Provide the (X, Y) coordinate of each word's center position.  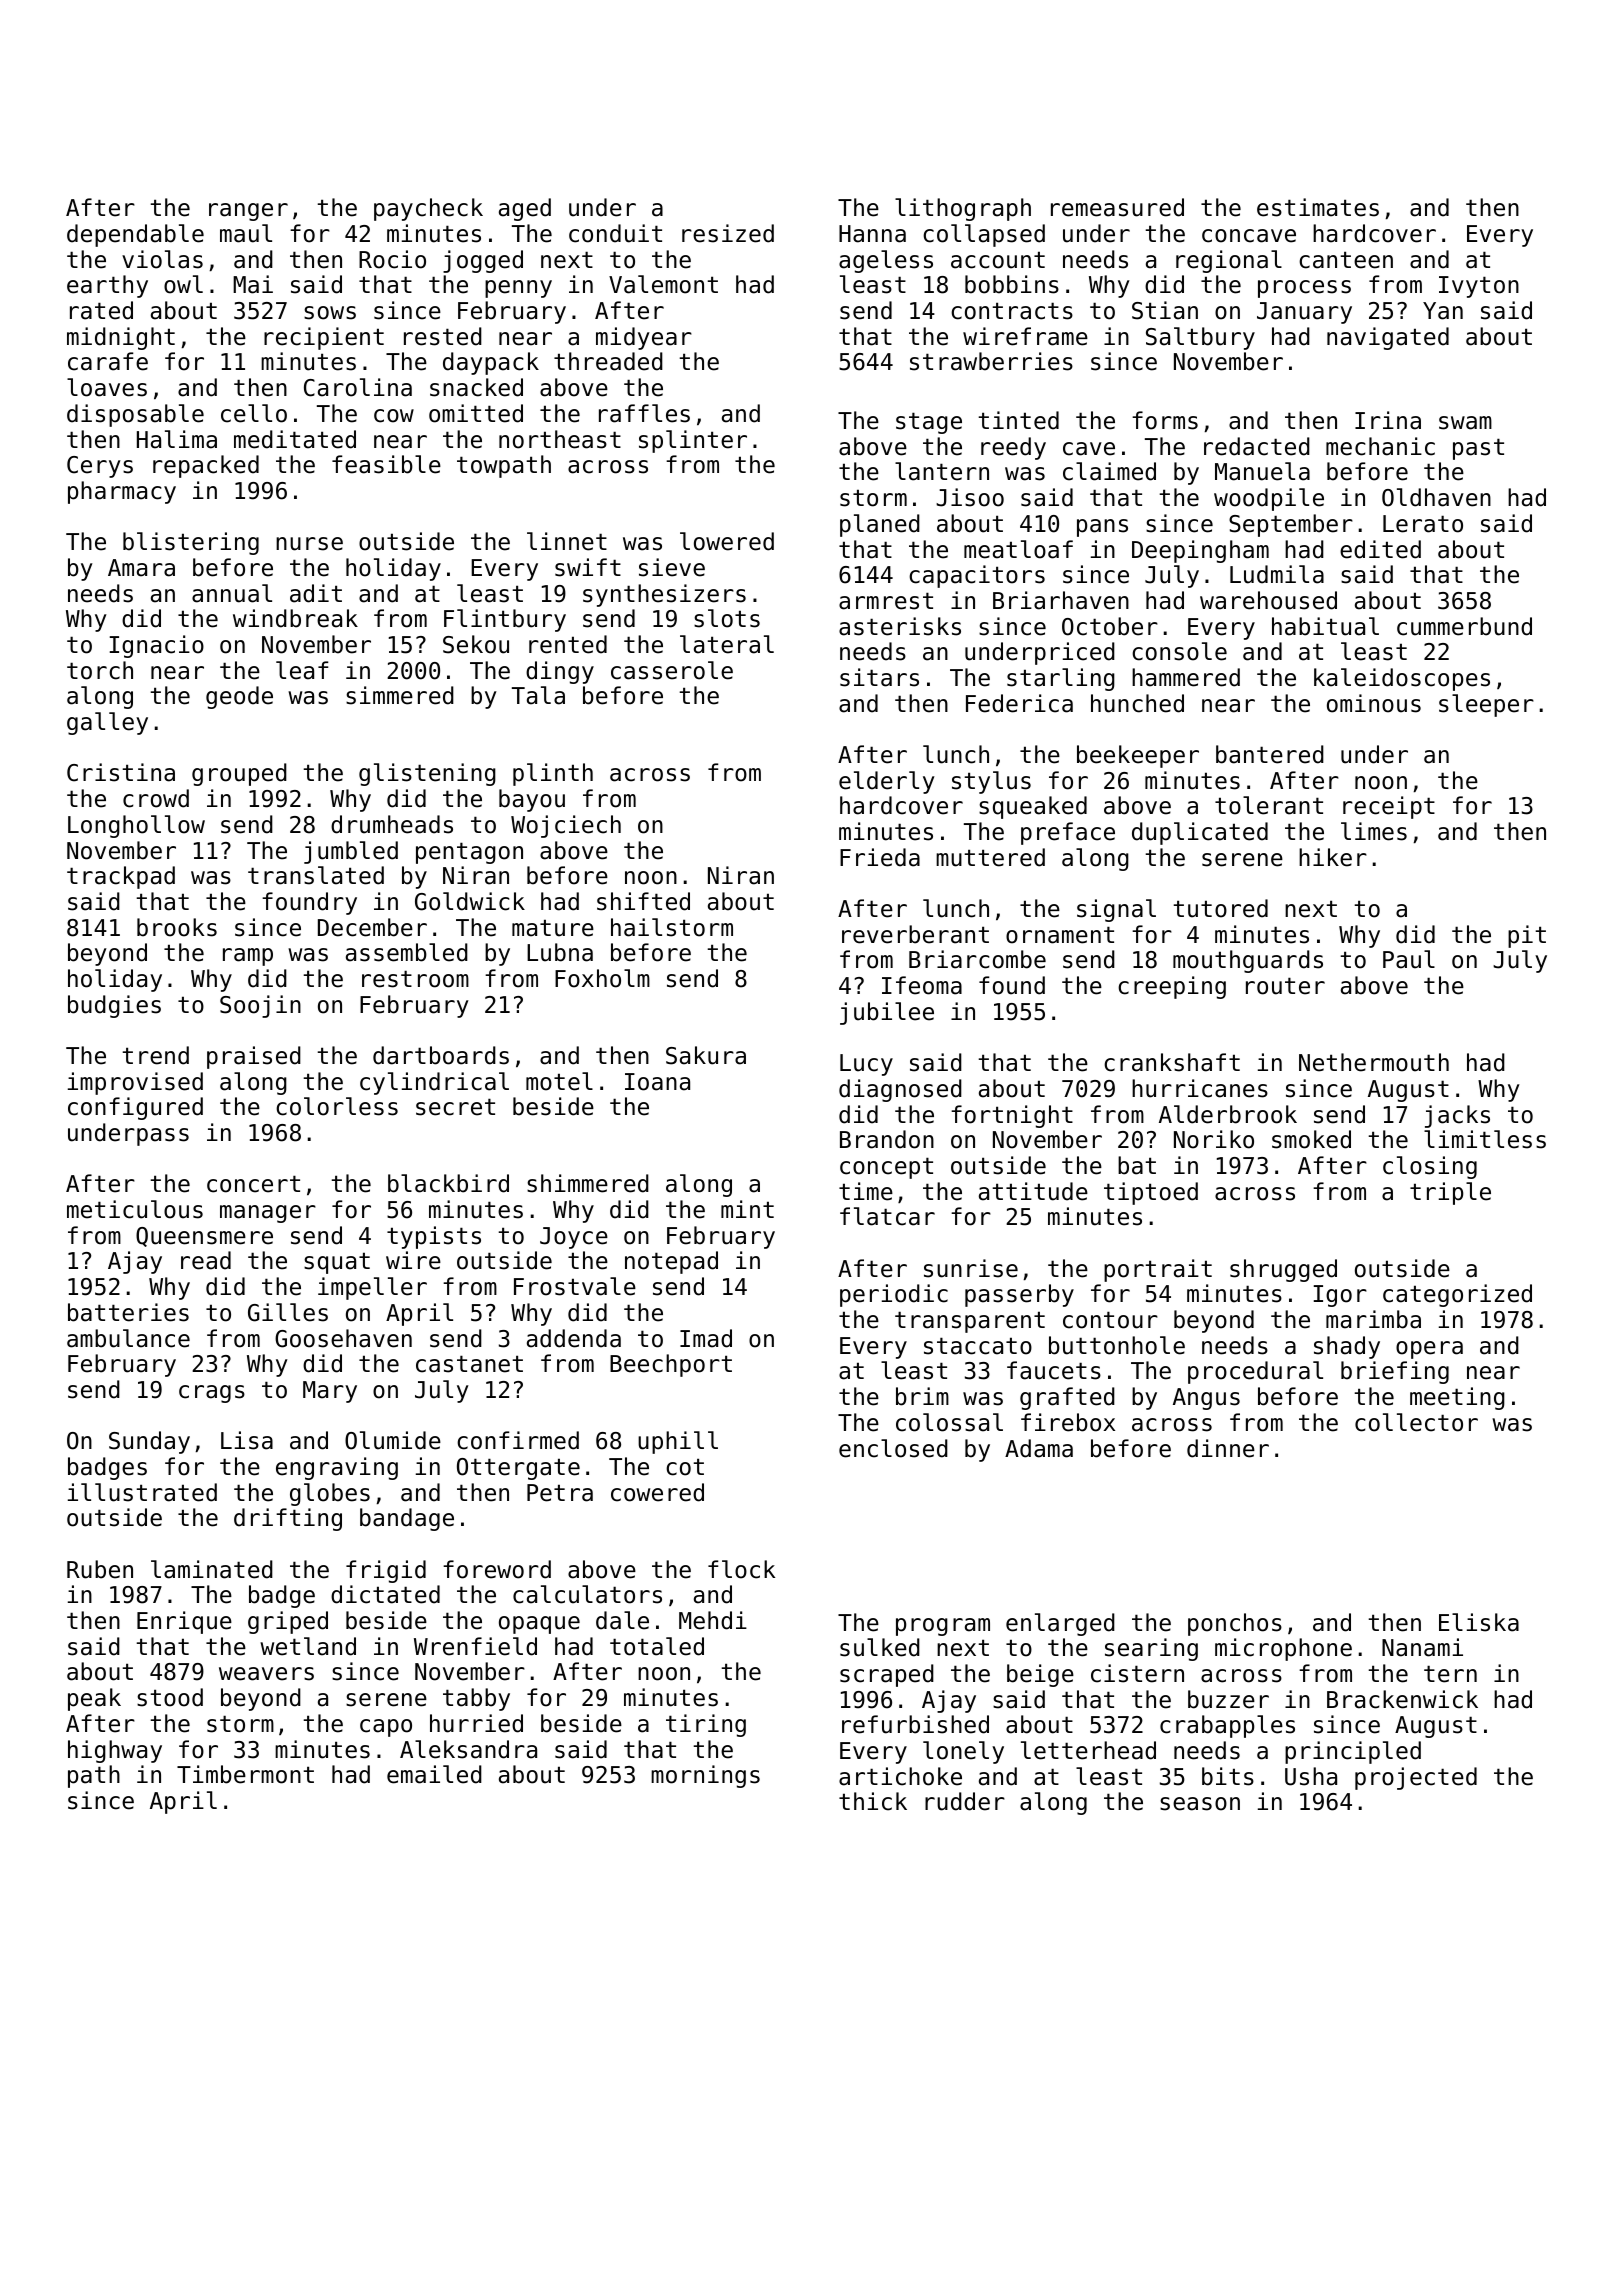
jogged (483, 261)
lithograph (963, 209)
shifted (643, 901)
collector (1416, 1422)
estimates (1318, 207)
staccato (978, 1346)
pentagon (469, 853)
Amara (141, 568)
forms (1165, 420)
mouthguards (1248, 961)
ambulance (128, 1338)
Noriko (1214, 1139)
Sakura (706, 1055)
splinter (693, 441)
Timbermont (245, 1774)
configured (135, 1108)
